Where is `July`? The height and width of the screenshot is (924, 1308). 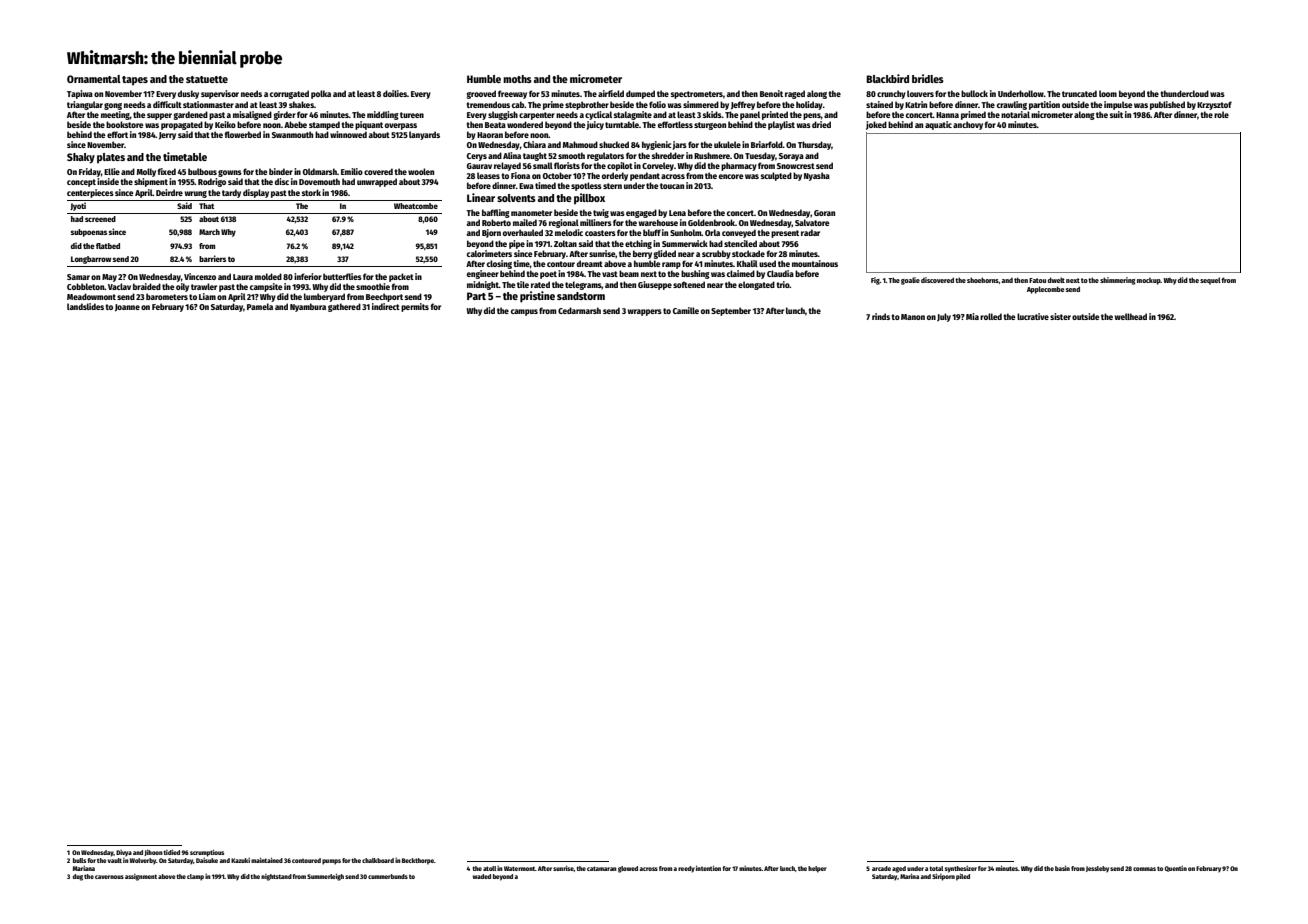 July is located at coordinates (944, 317).
